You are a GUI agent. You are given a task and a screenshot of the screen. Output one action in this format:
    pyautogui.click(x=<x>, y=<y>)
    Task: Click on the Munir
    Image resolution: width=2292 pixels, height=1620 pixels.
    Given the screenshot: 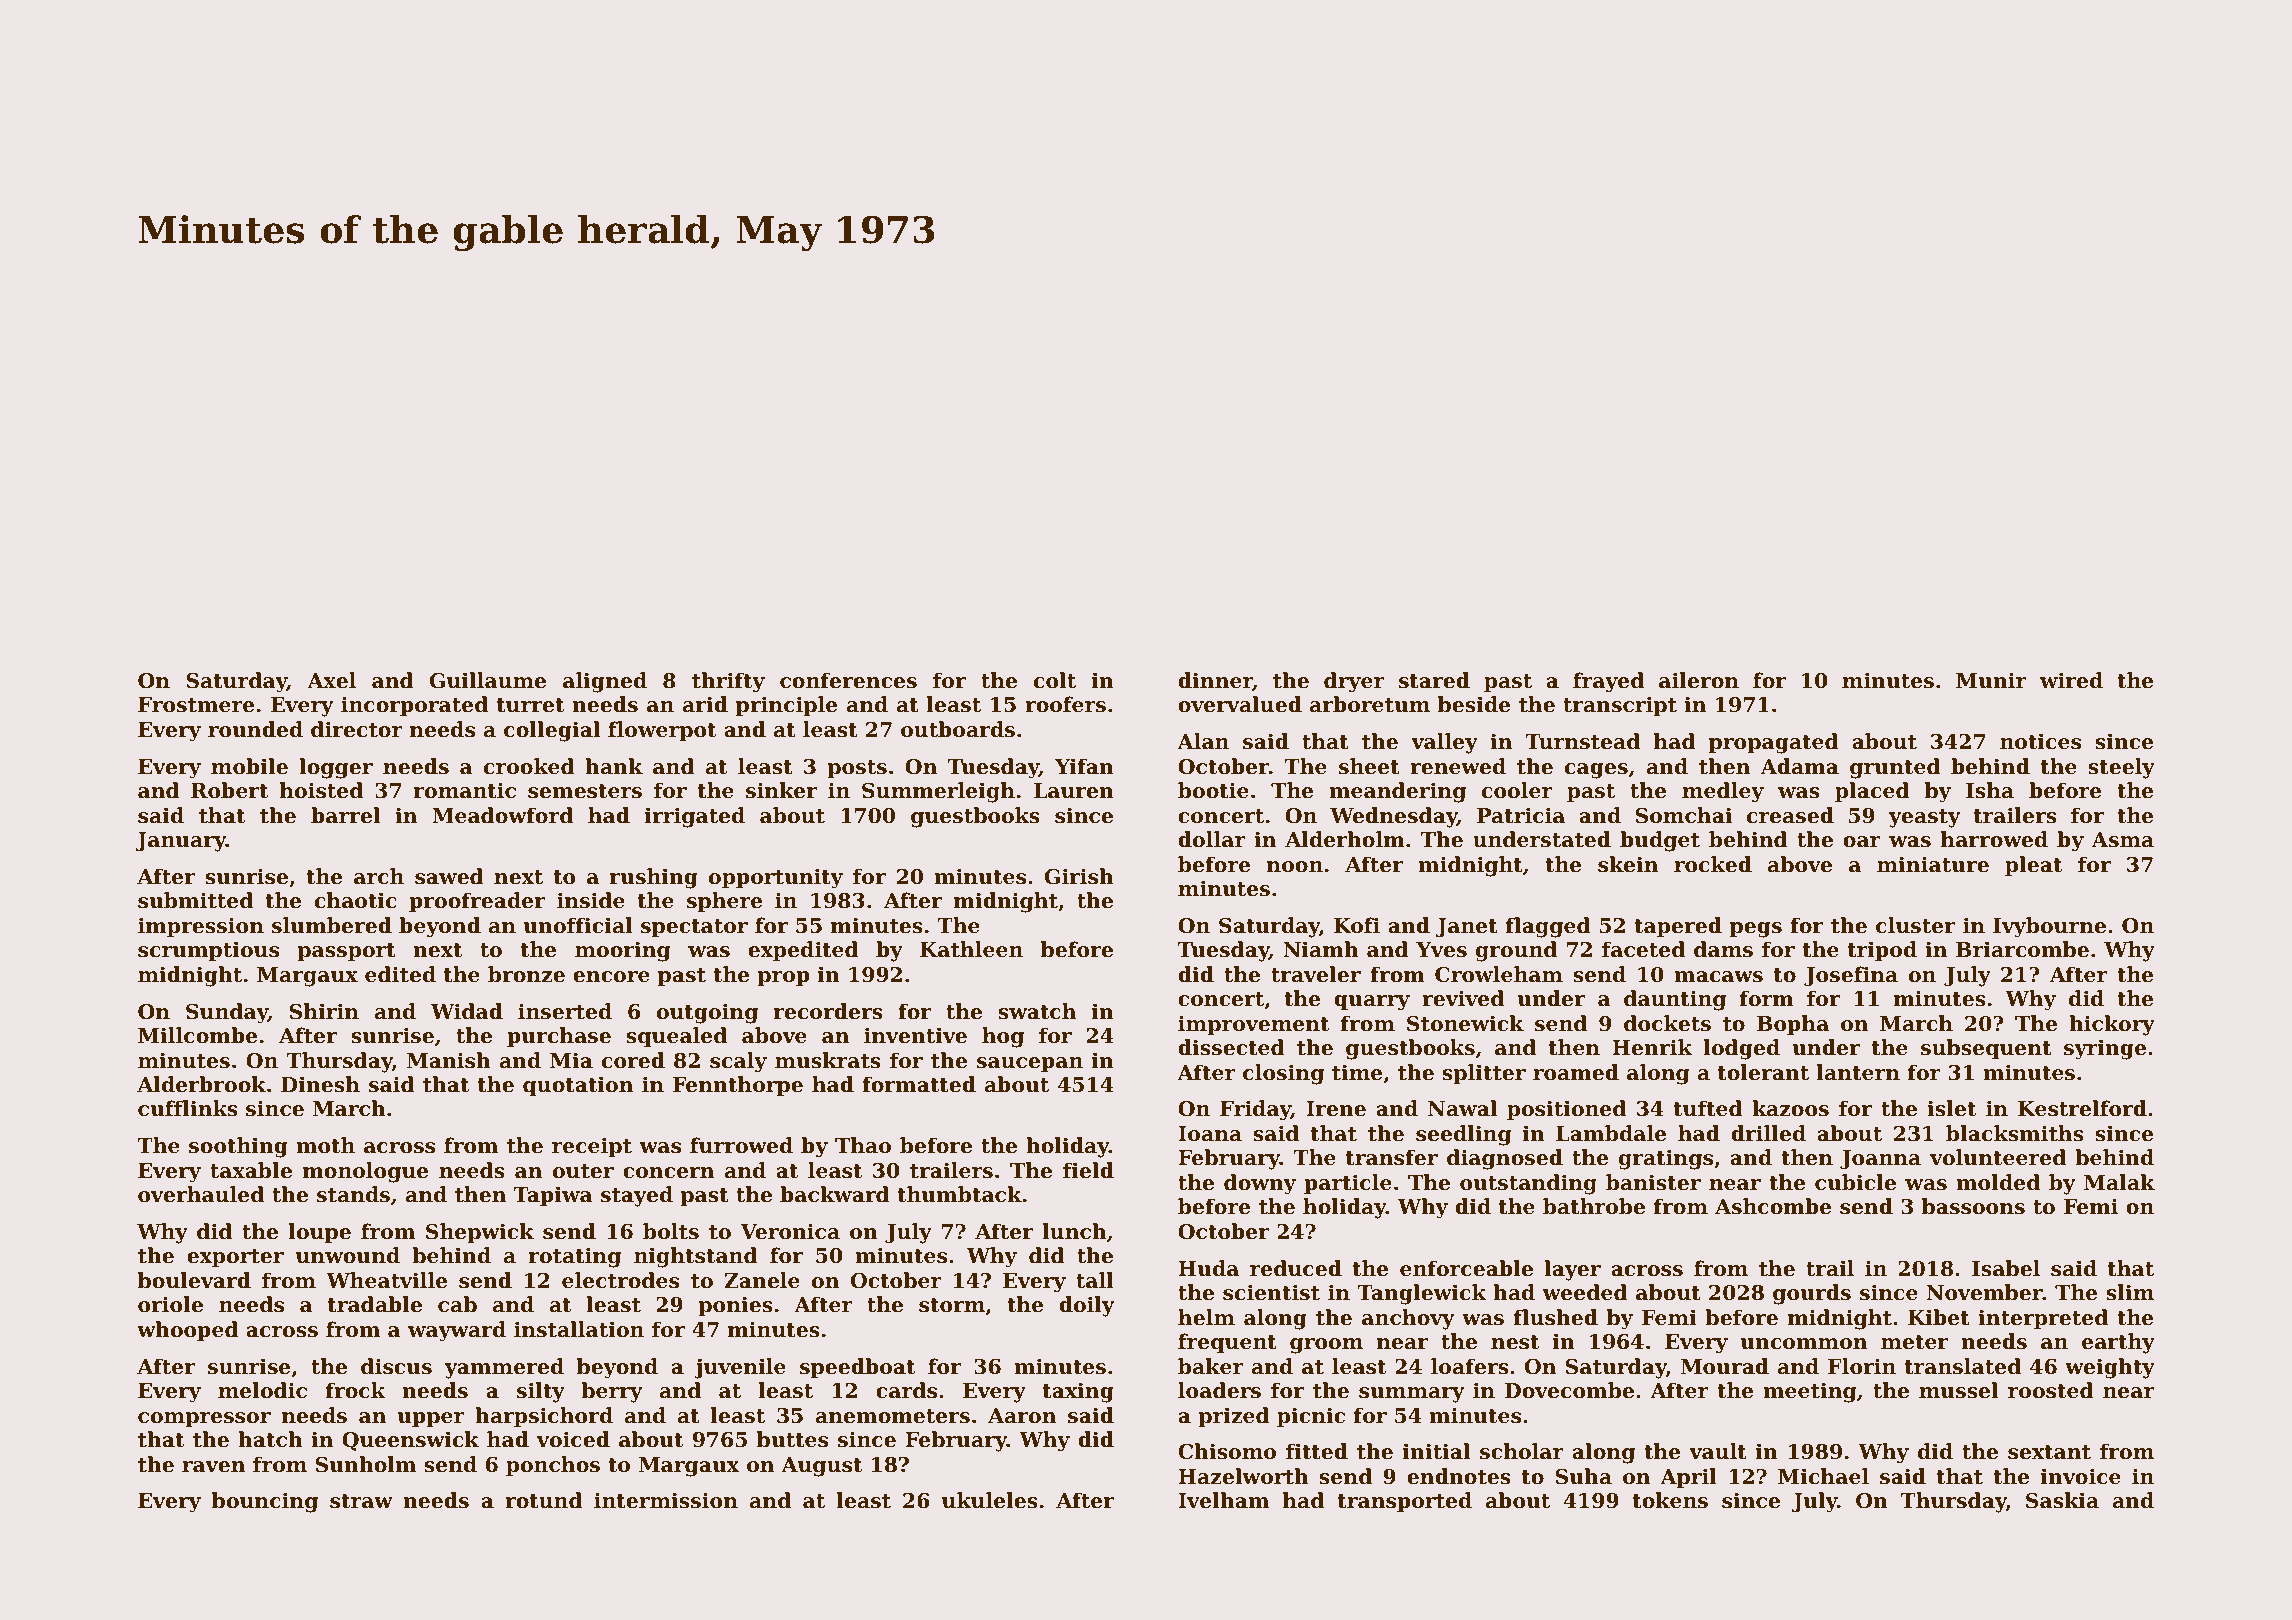 What is the action you would take?
    pyautogui.click(x=1991, y=680)
